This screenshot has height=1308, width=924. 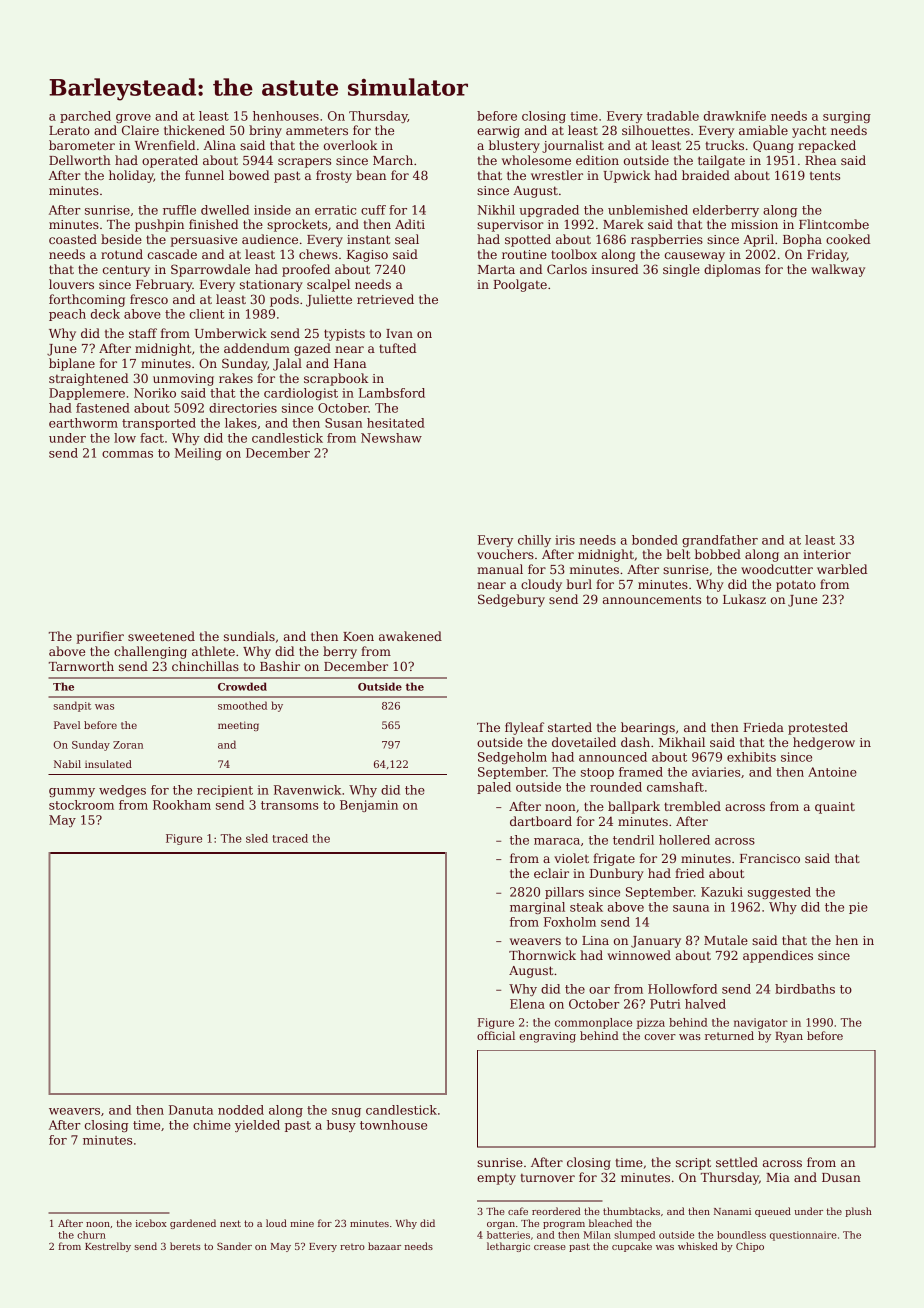 What do you see at coordinates (716, 772) in the screenshot?
I see `aviaries` at bounding box center [716, 772].
